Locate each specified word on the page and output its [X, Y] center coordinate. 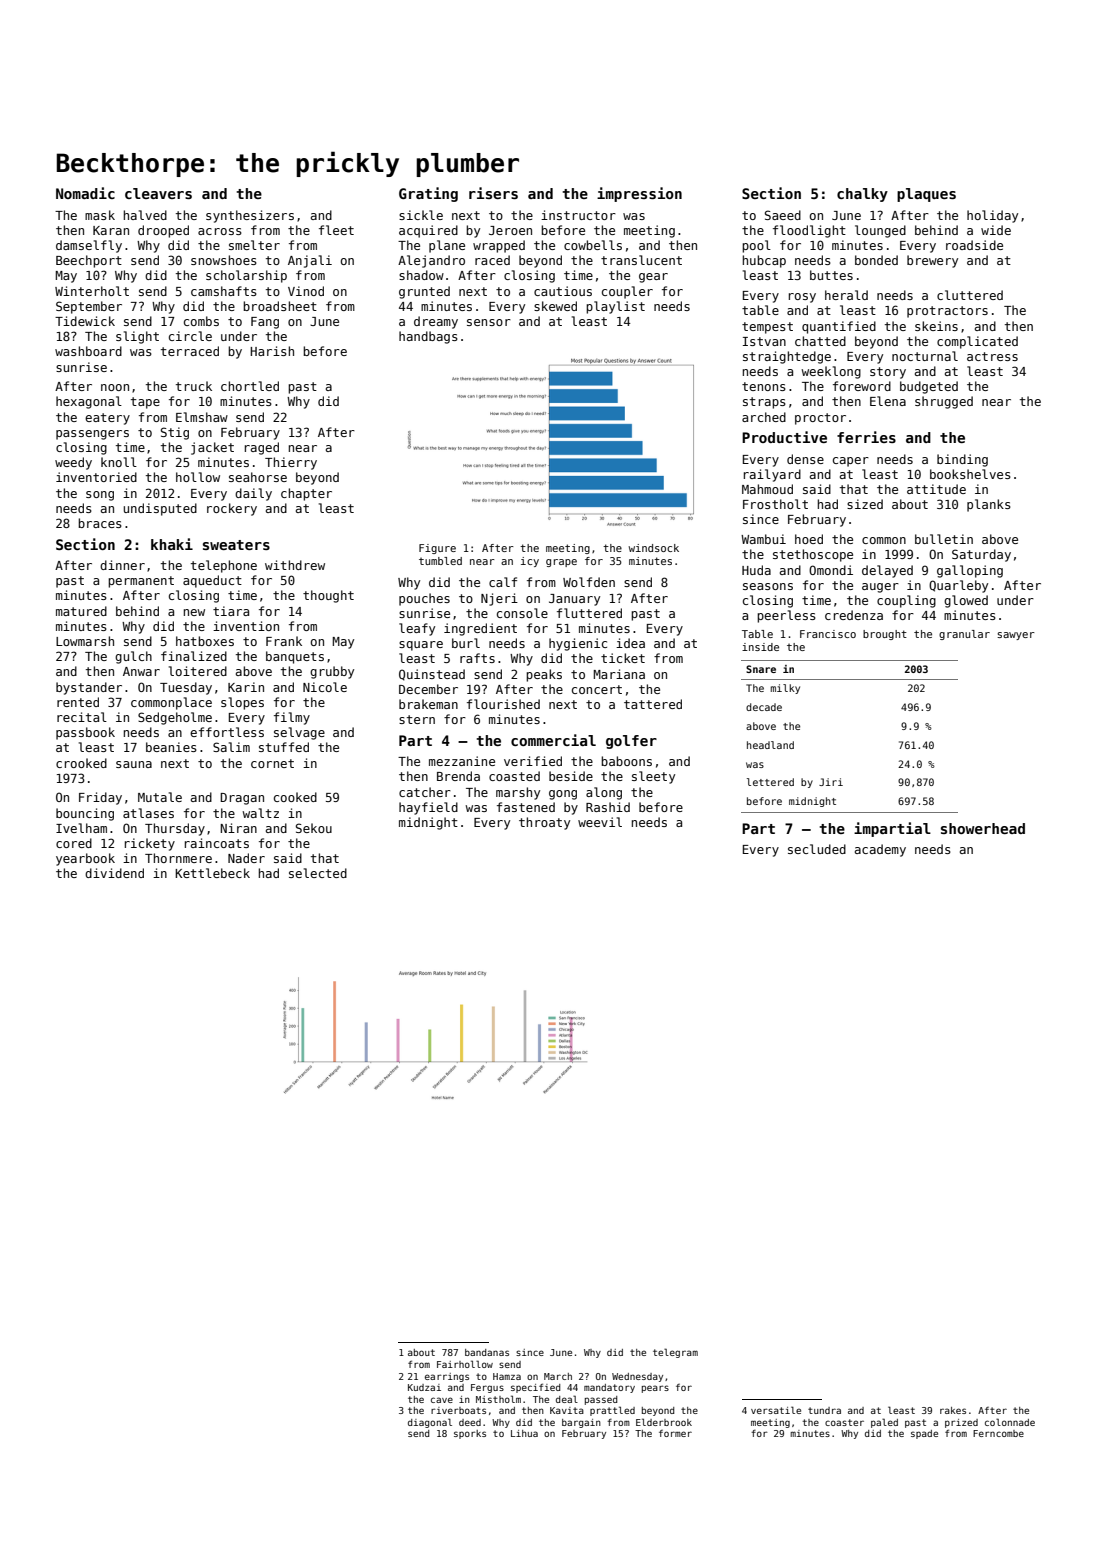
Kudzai [424, 1387]
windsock [653, 548]
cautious [563, 291]
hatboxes [205, 641]
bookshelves [970, 474]
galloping [970, 571]
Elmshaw [202, 417]
